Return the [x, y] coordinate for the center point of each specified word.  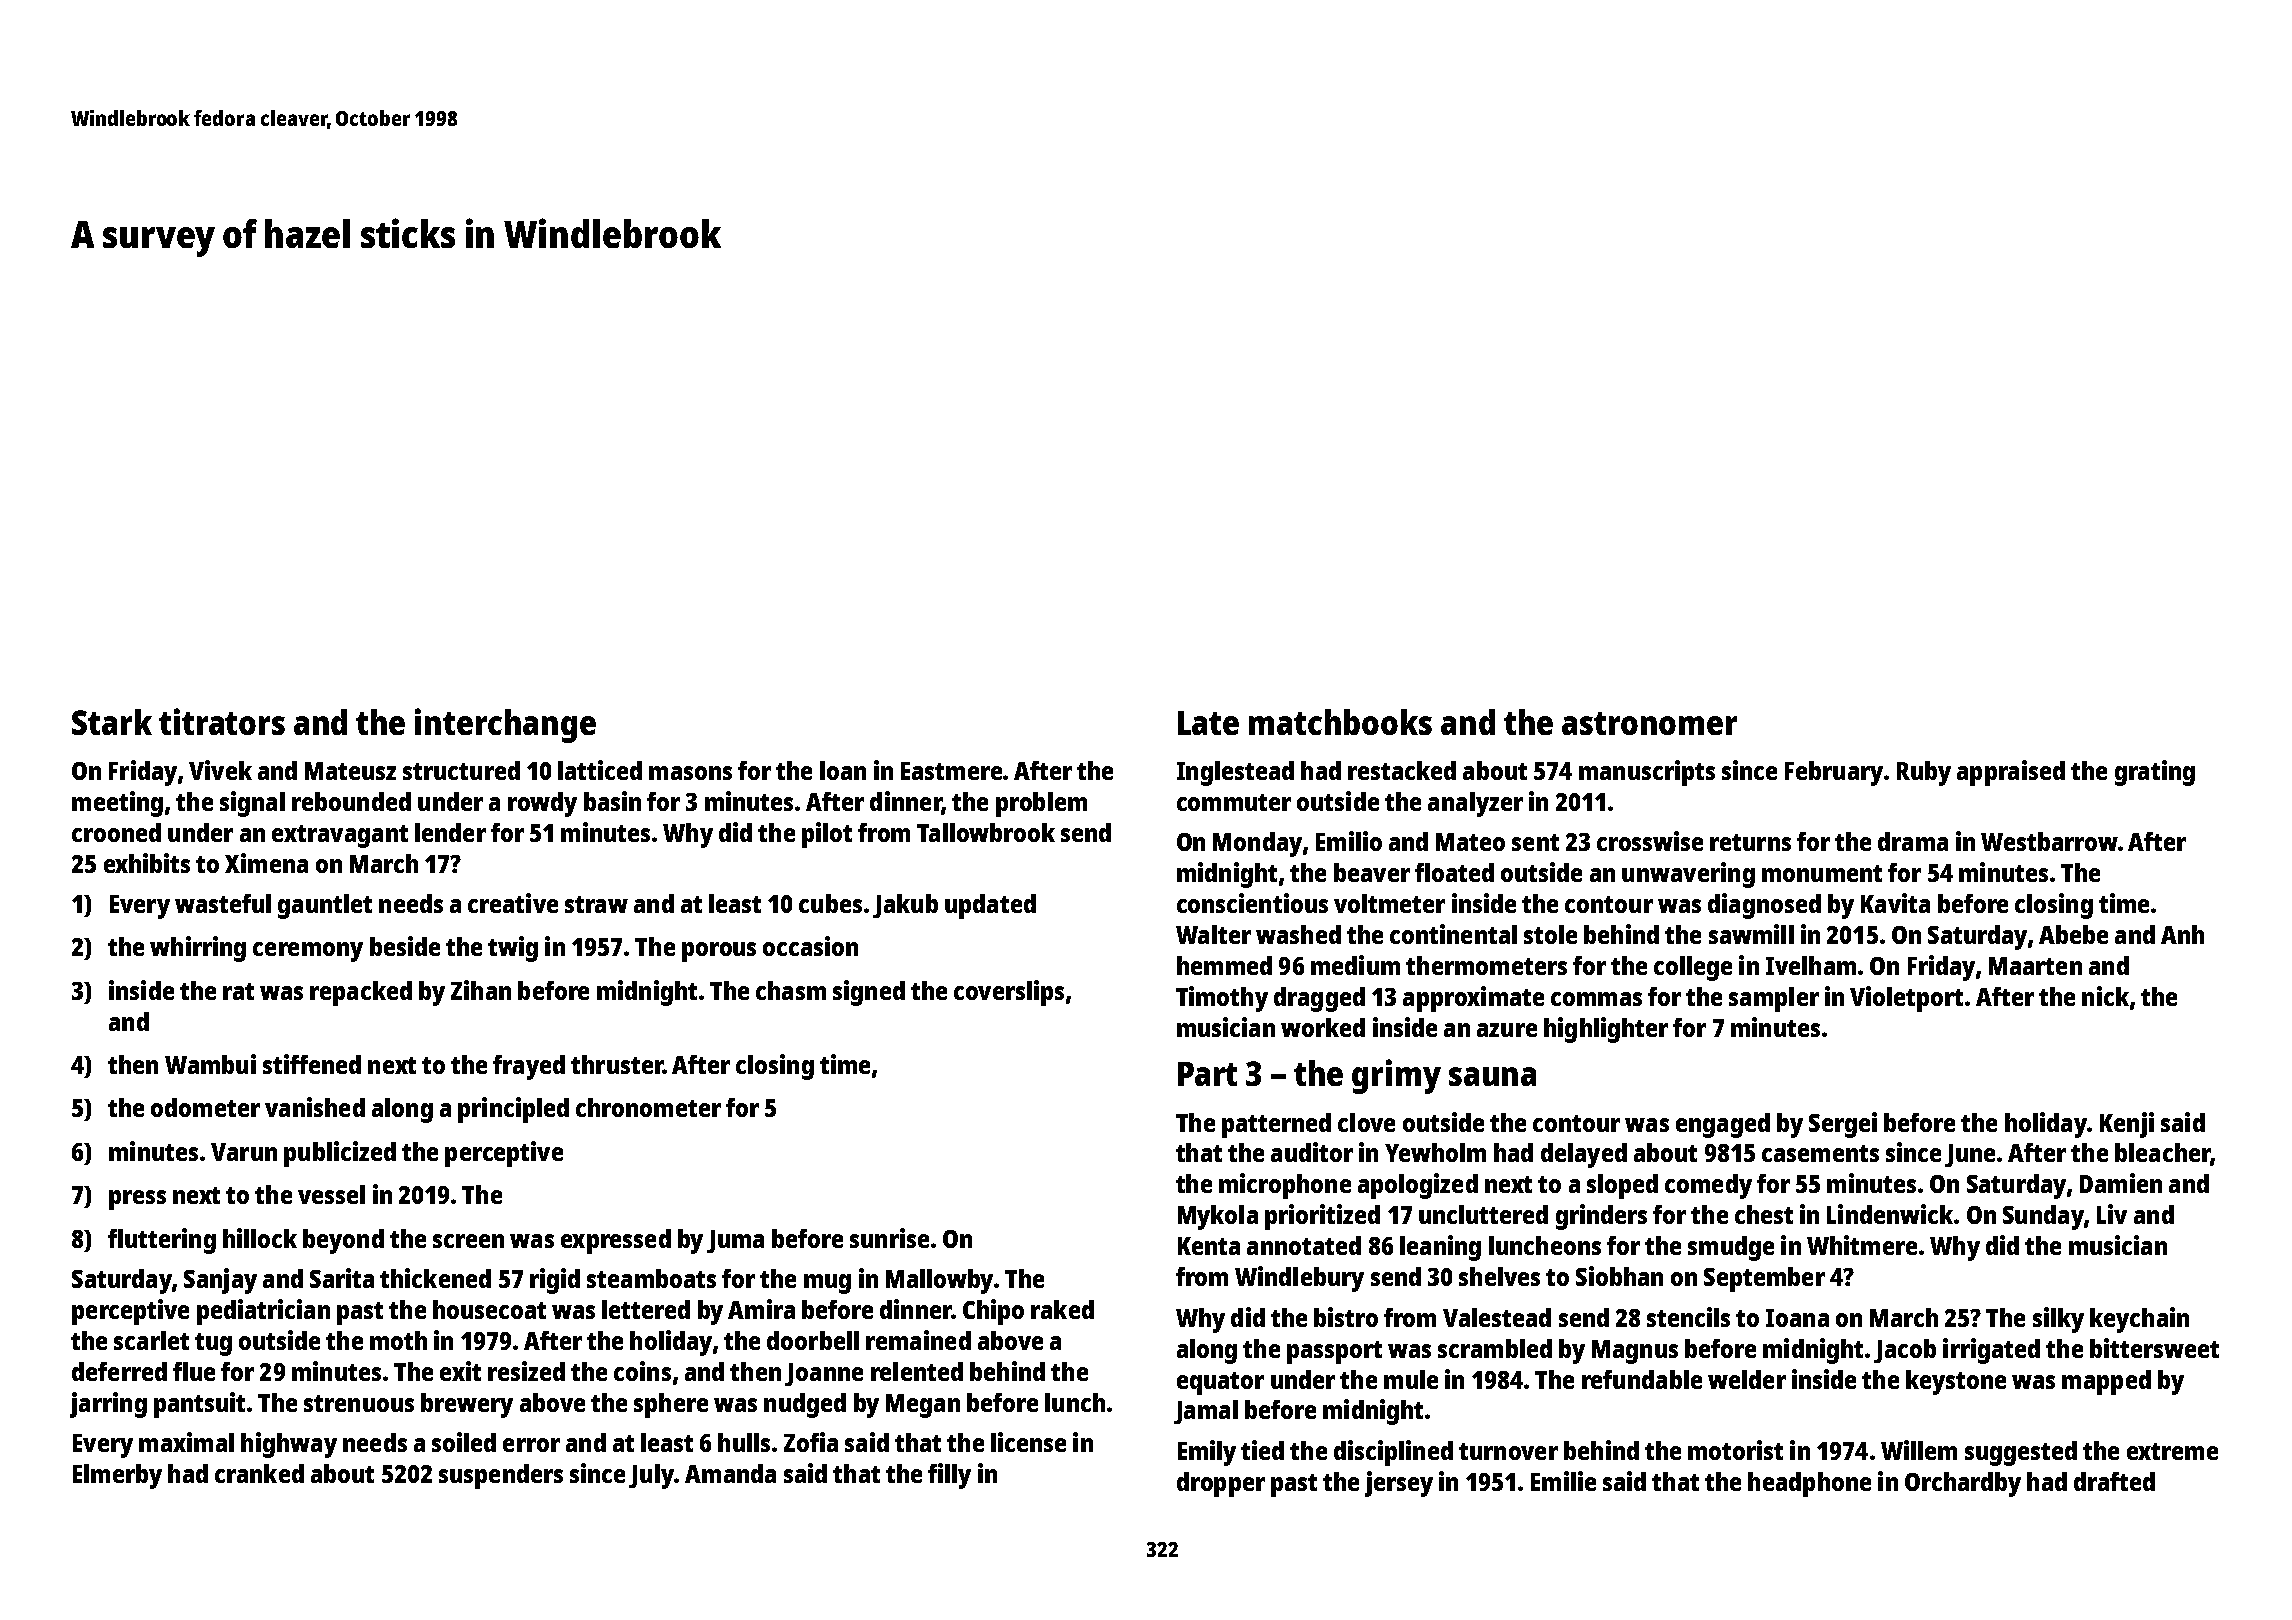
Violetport [1906, 999]
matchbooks [1340, 722]
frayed [529, 1067]
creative [513, 903]
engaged [1723, 1125]
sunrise [889, 1238]
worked [1323, 1027]
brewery [467, 1405]
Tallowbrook [986, 832]
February [1834, 773]
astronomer [1649, 723]
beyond [343, 1241]
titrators [222, 721]
